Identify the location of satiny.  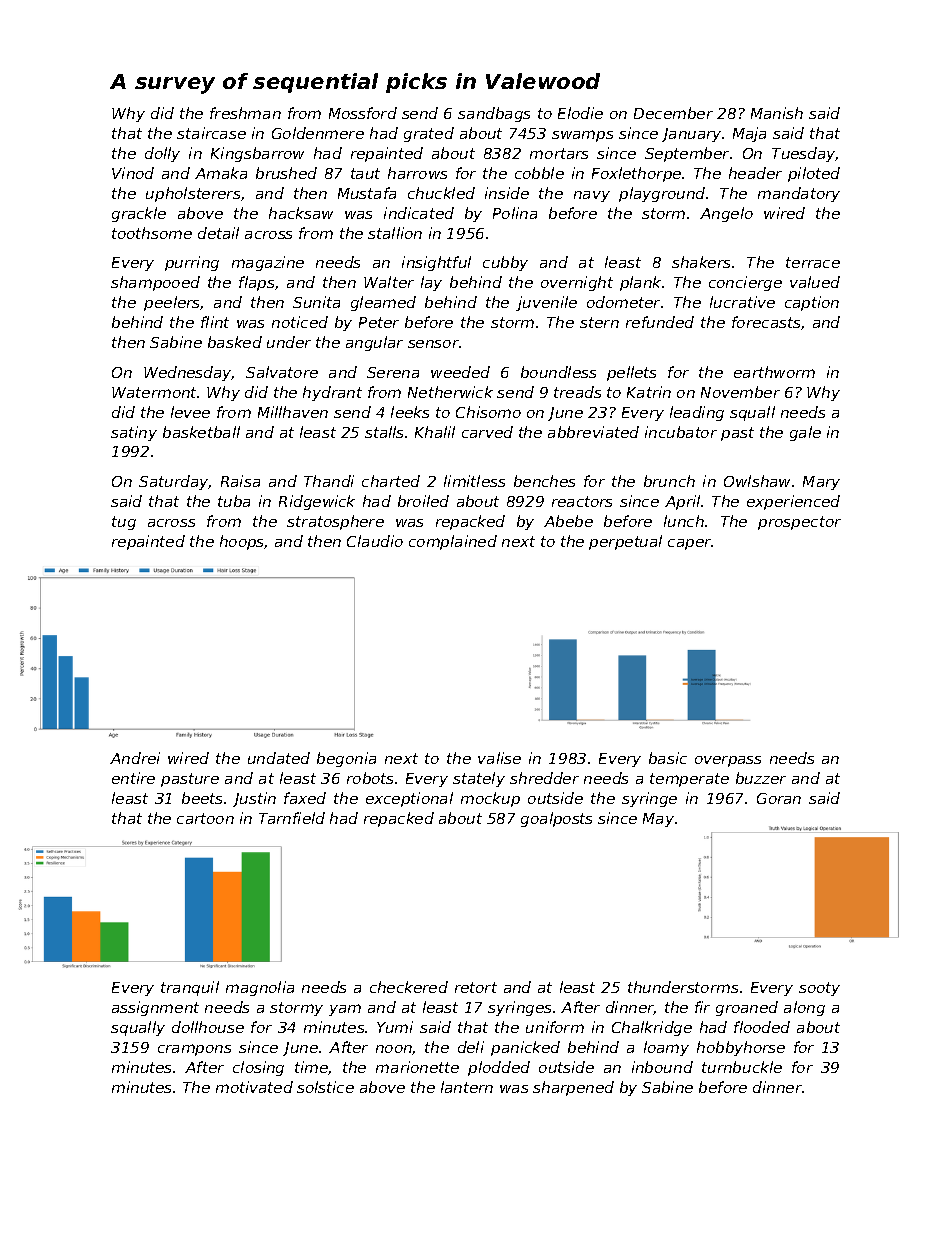
(134, 433).
